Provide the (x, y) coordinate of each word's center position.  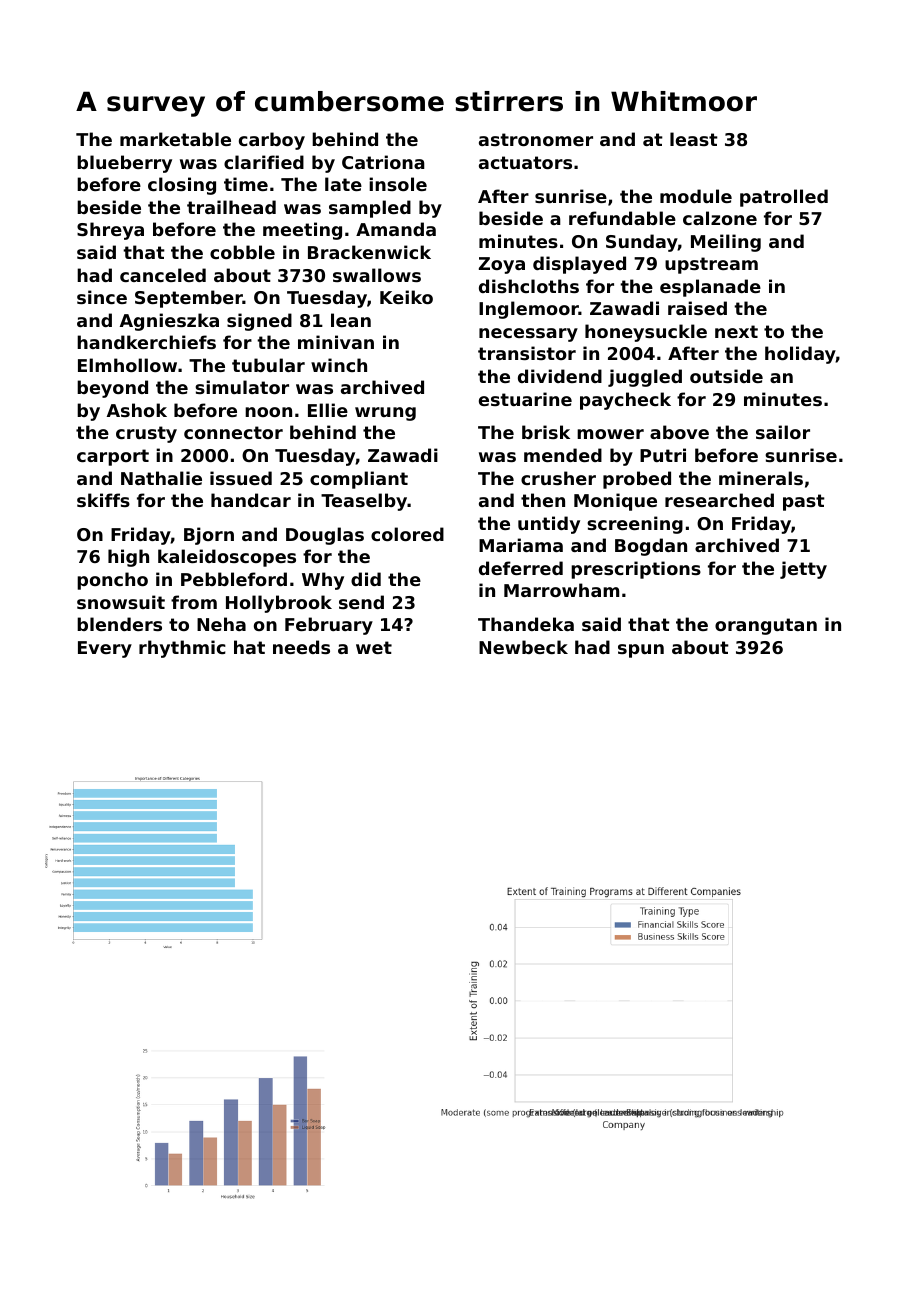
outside (726, 376)
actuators (525, 162)
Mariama (521, 545)
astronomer (536, 139)
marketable (175, 139)
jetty (803, 570)
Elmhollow (127, 365)
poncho (112, 581)
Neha (221, 624)
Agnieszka (169, 322)
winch (339, 365)
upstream (711, 265)
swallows (377, 275)
